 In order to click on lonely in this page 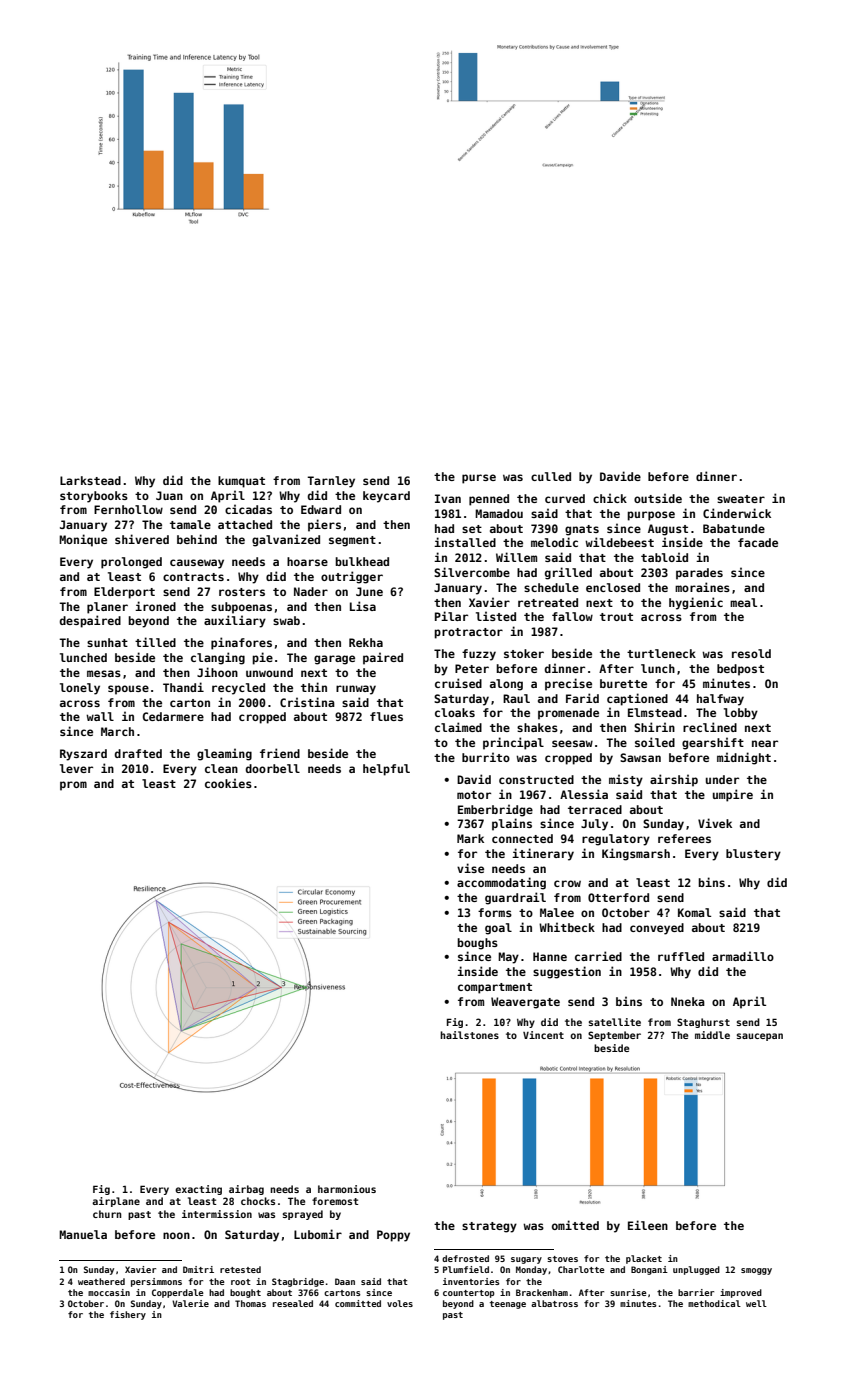, I will do `click(80, 689)`.
